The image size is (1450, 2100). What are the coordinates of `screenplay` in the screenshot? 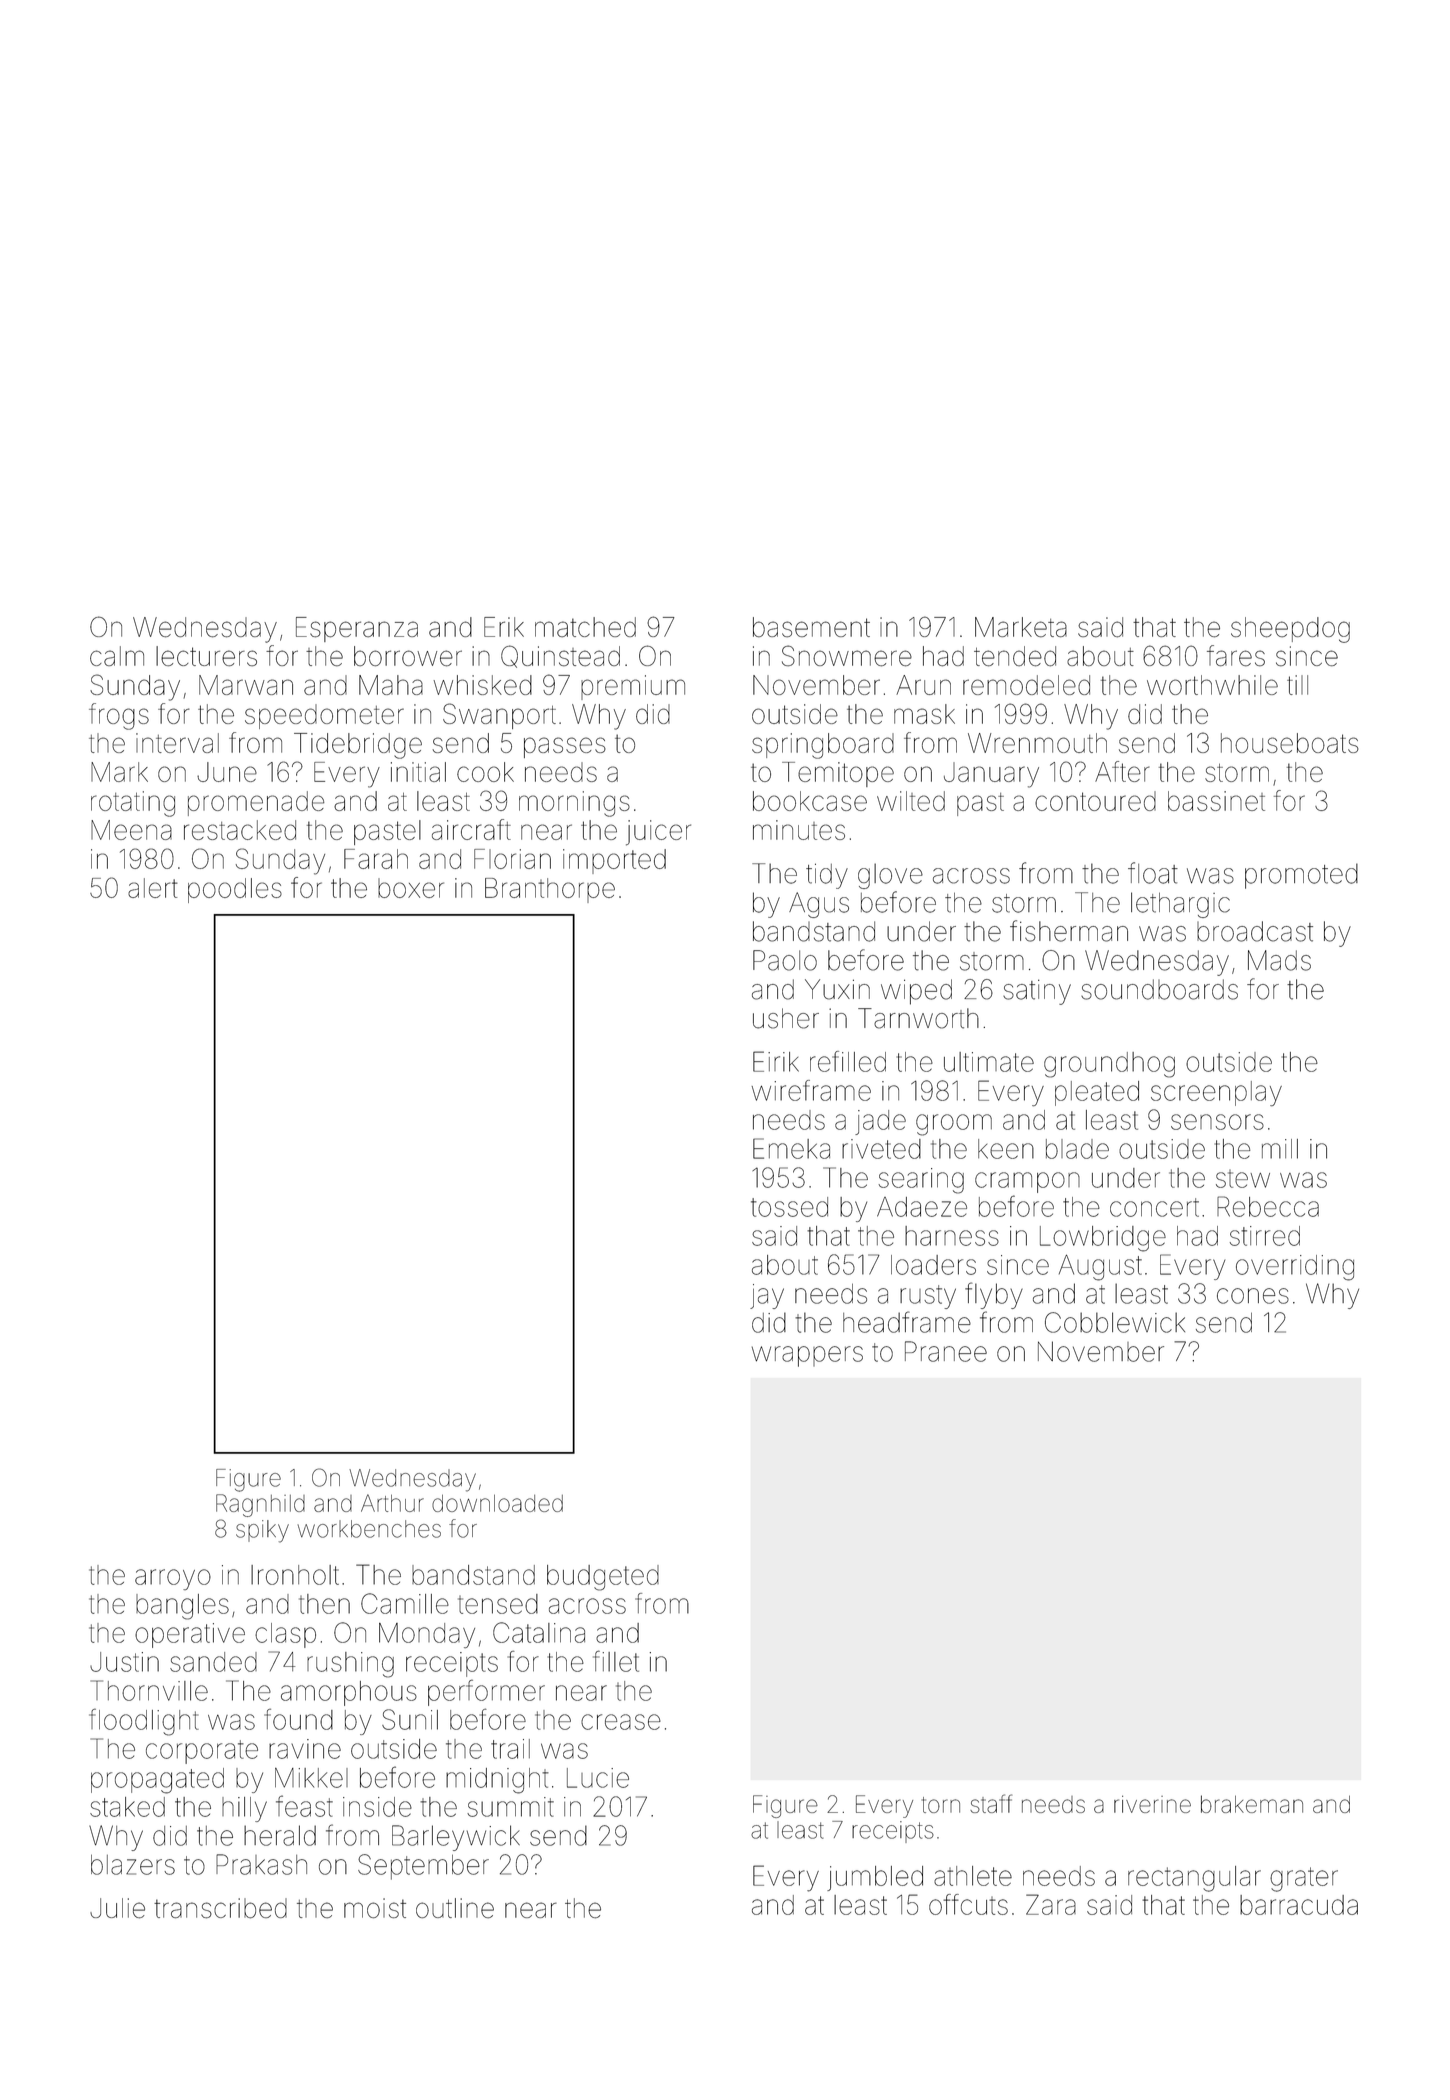 It's located at (1216, 1093).
